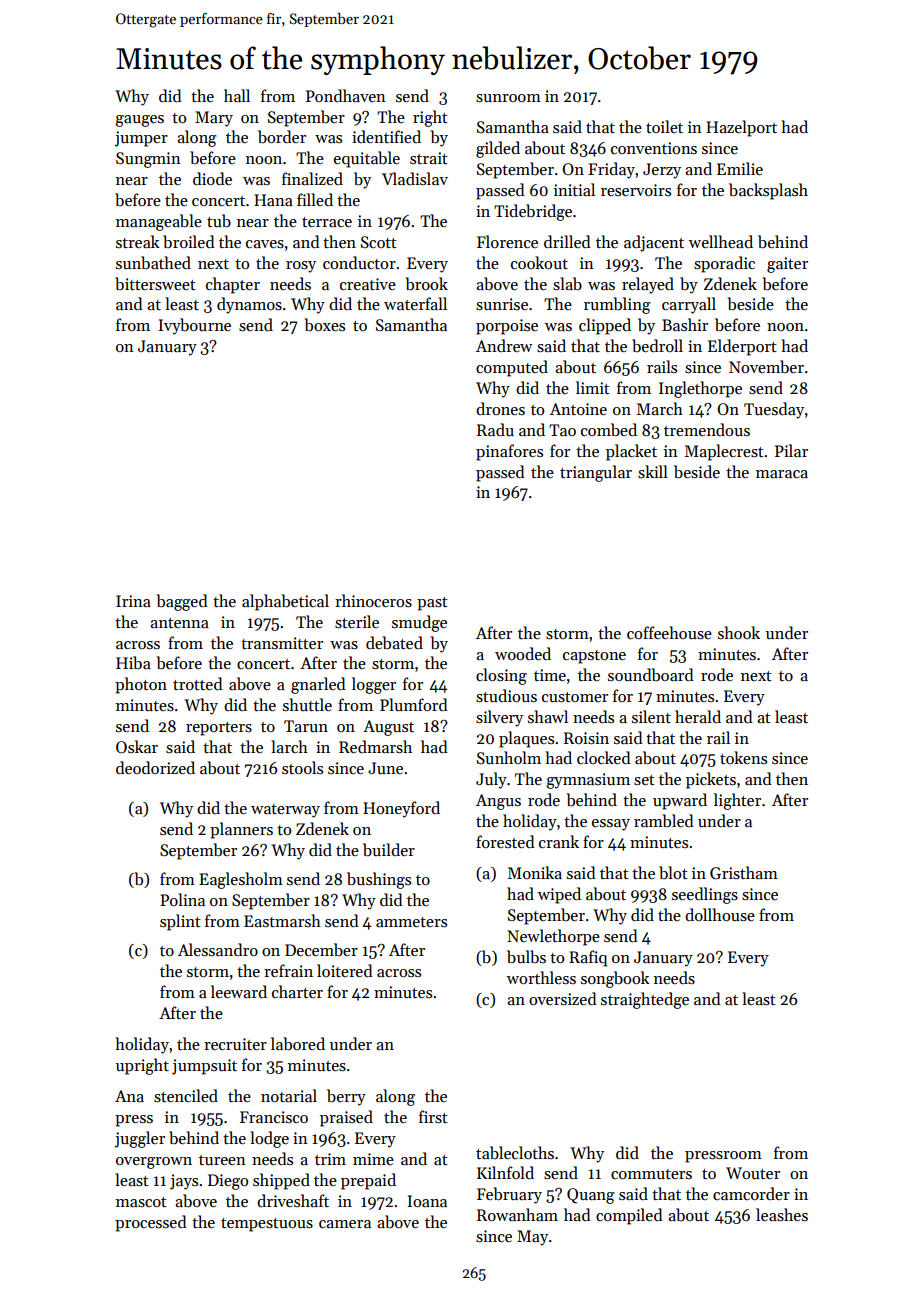  Describe the element at coordinates (669, 633) in the screenshot. I see `coffeehouse` at that location.
